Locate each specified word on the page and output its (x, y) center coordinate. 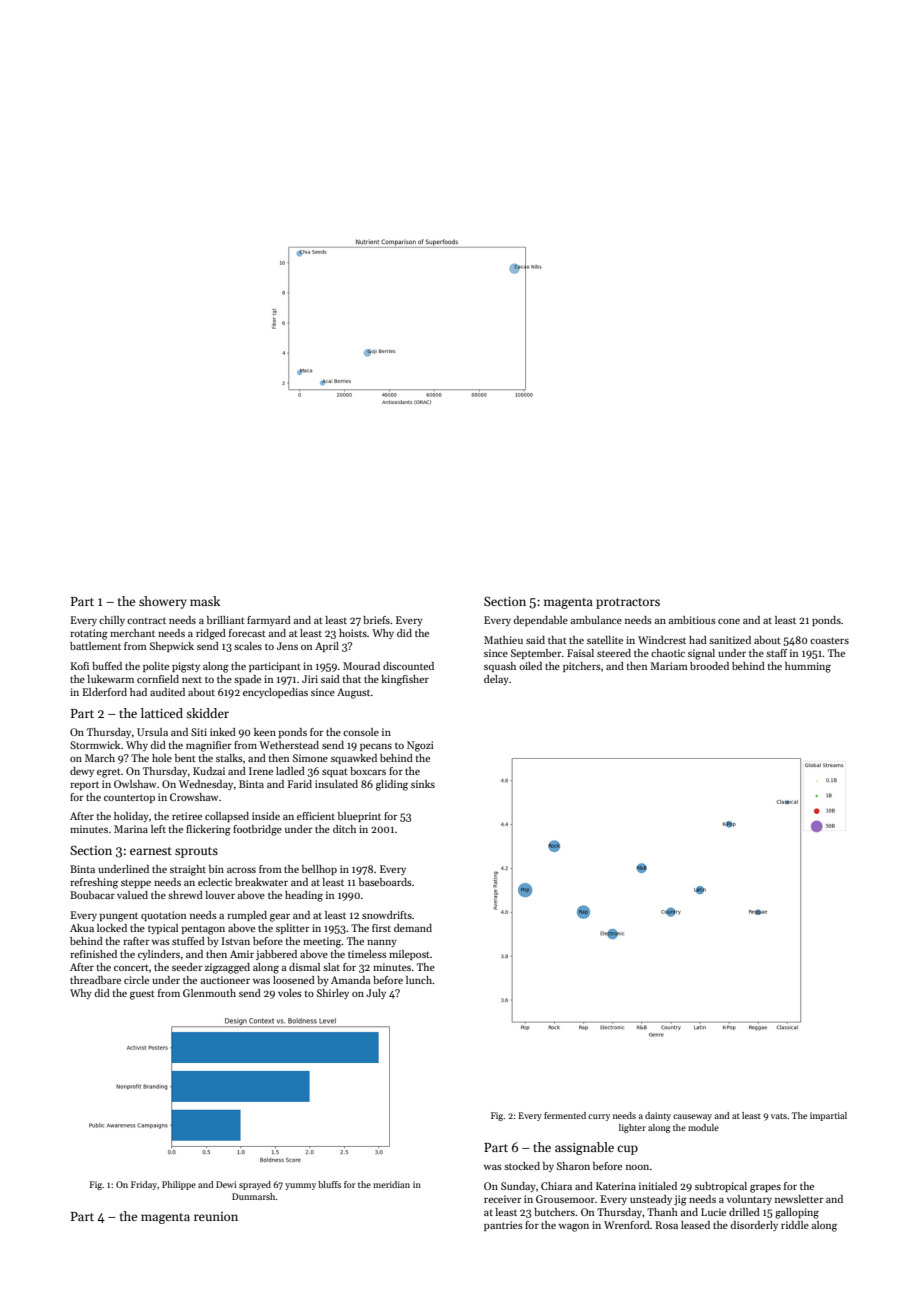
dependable (540, 621)
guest (142, 995)
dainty (658, 1116)
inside (266, 816)
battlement (95, 646)
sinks (423, 784)
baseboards (385, 882)
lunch (419, 980)
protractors (628, 603)
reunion (216, 1216)
